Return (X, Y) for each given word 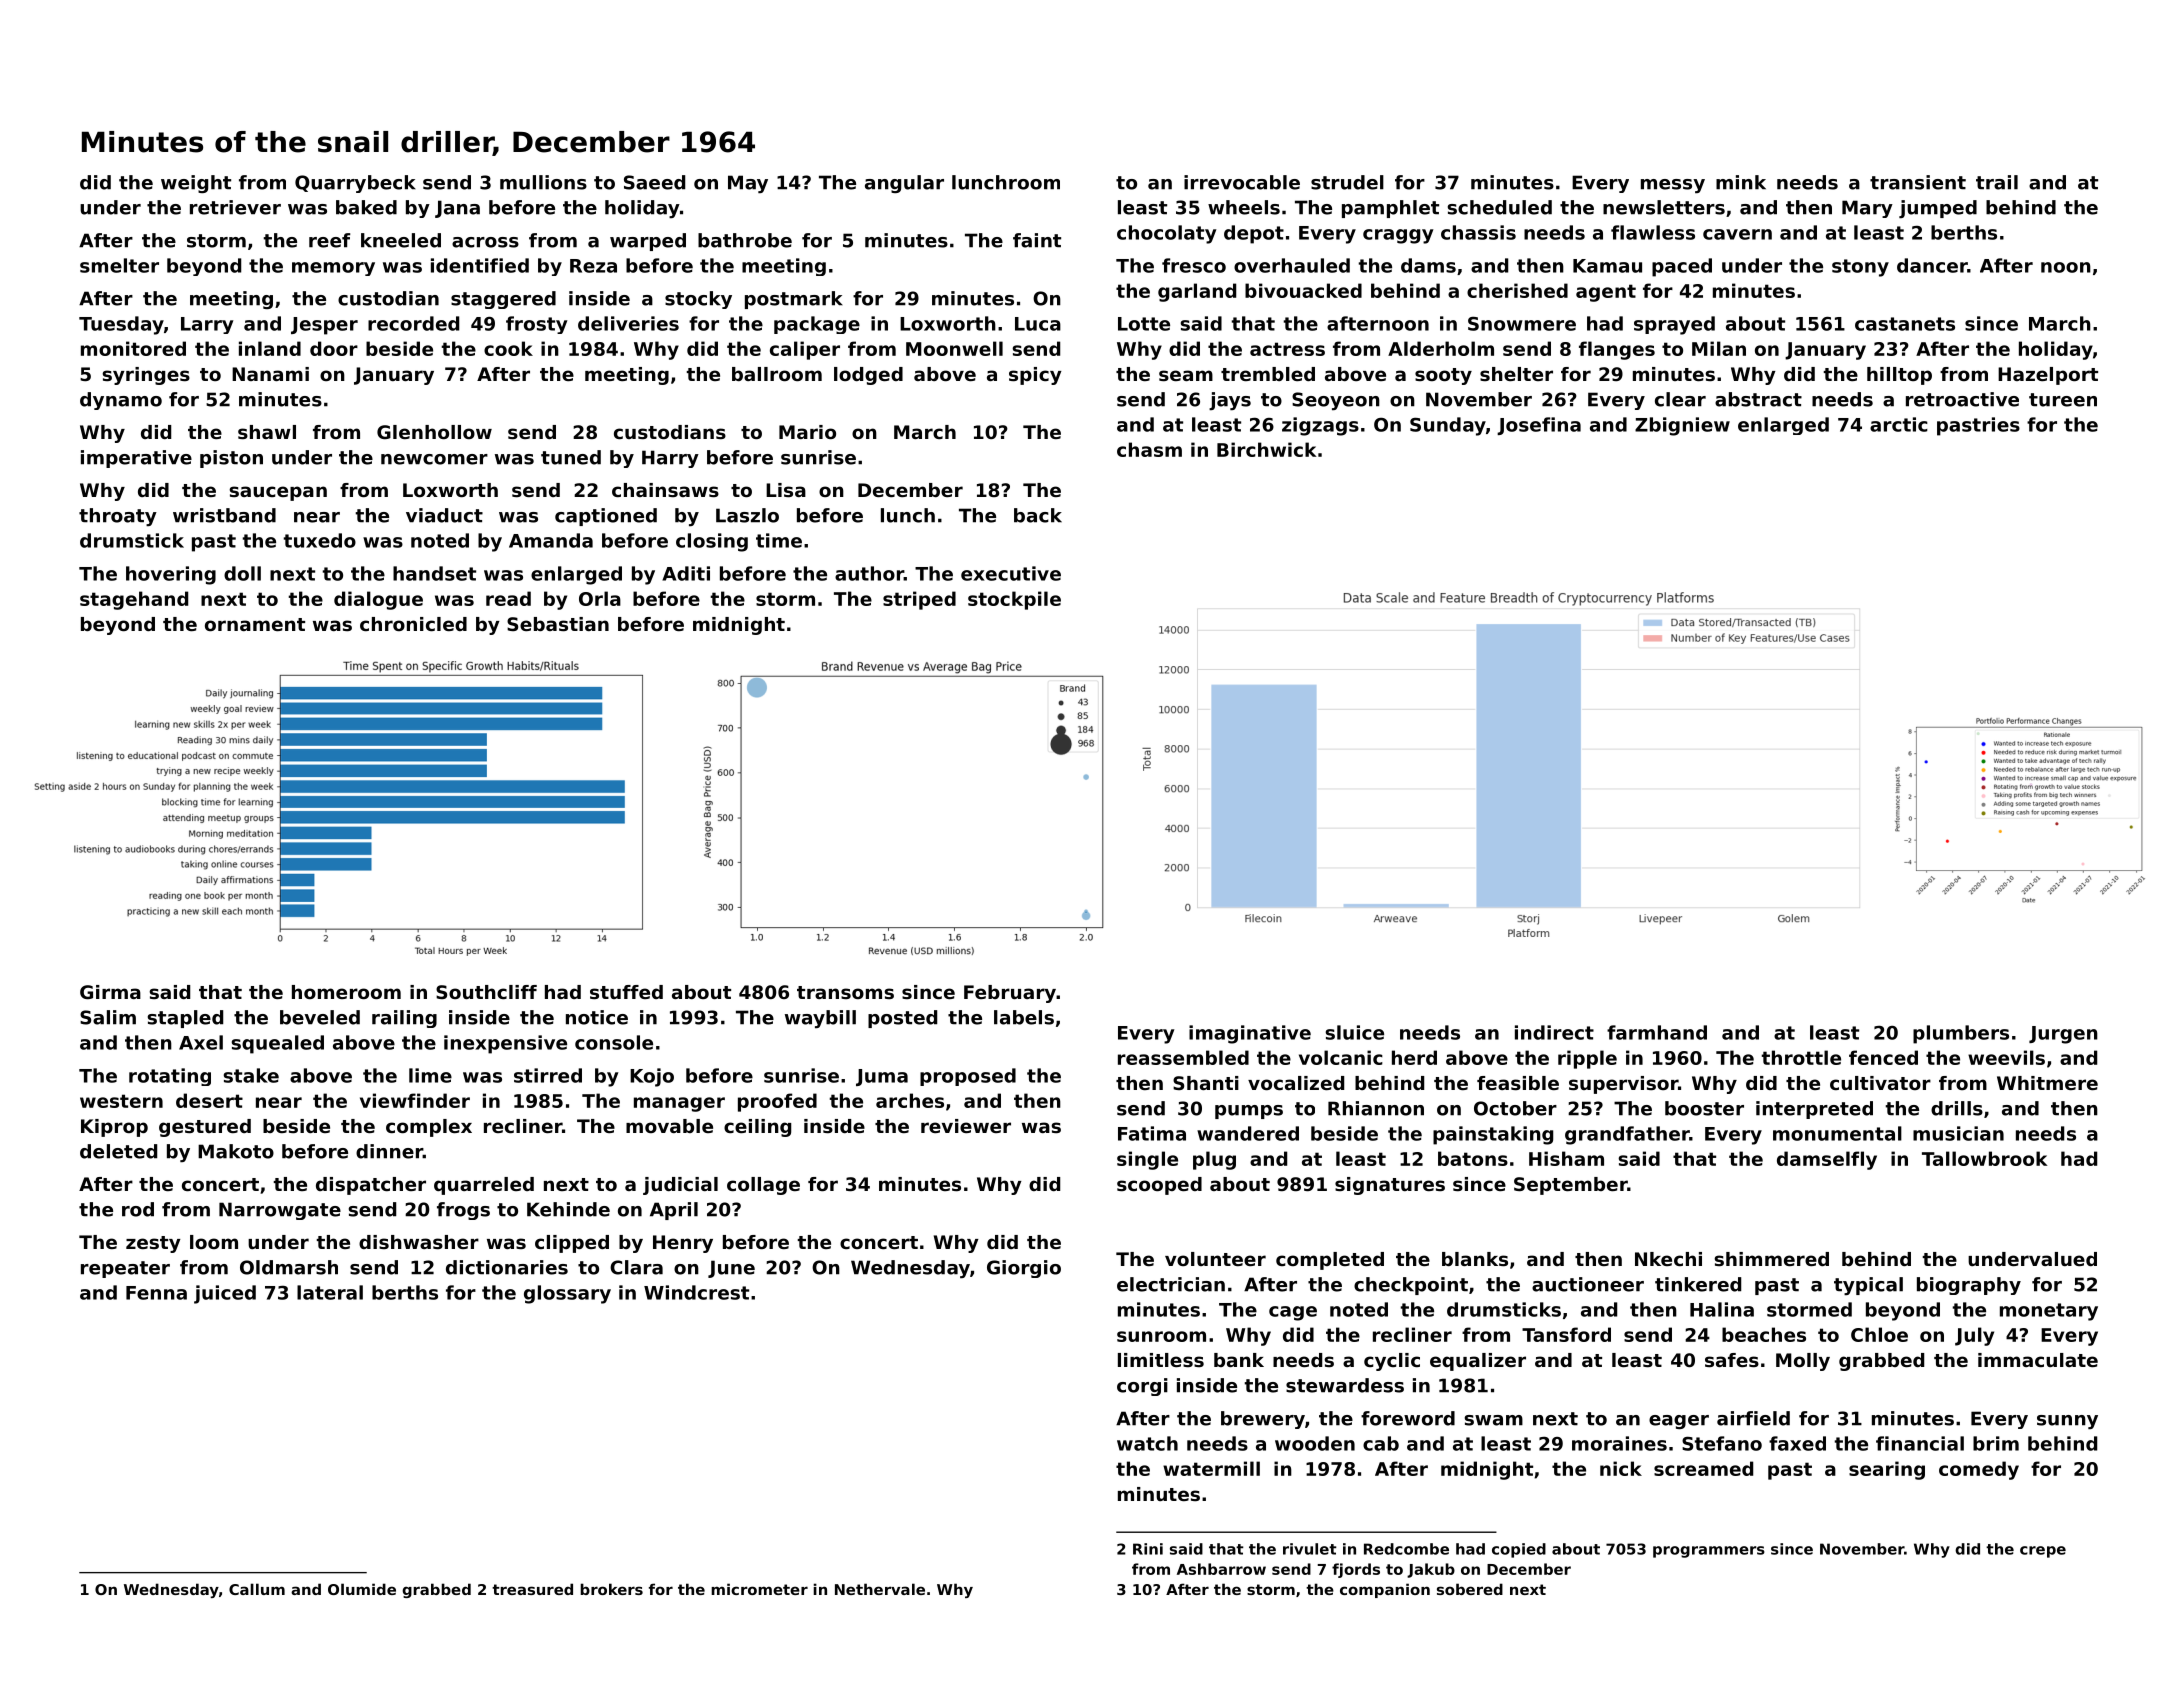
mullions (543, 182)
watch (1147, 1443)
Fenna (156, 1293)
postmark (794, 300)
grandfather (1627, 1135)
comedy (1979, 1470)
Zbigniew (1682, 426)
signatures (1390, 1186)
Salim (108, 1017)
